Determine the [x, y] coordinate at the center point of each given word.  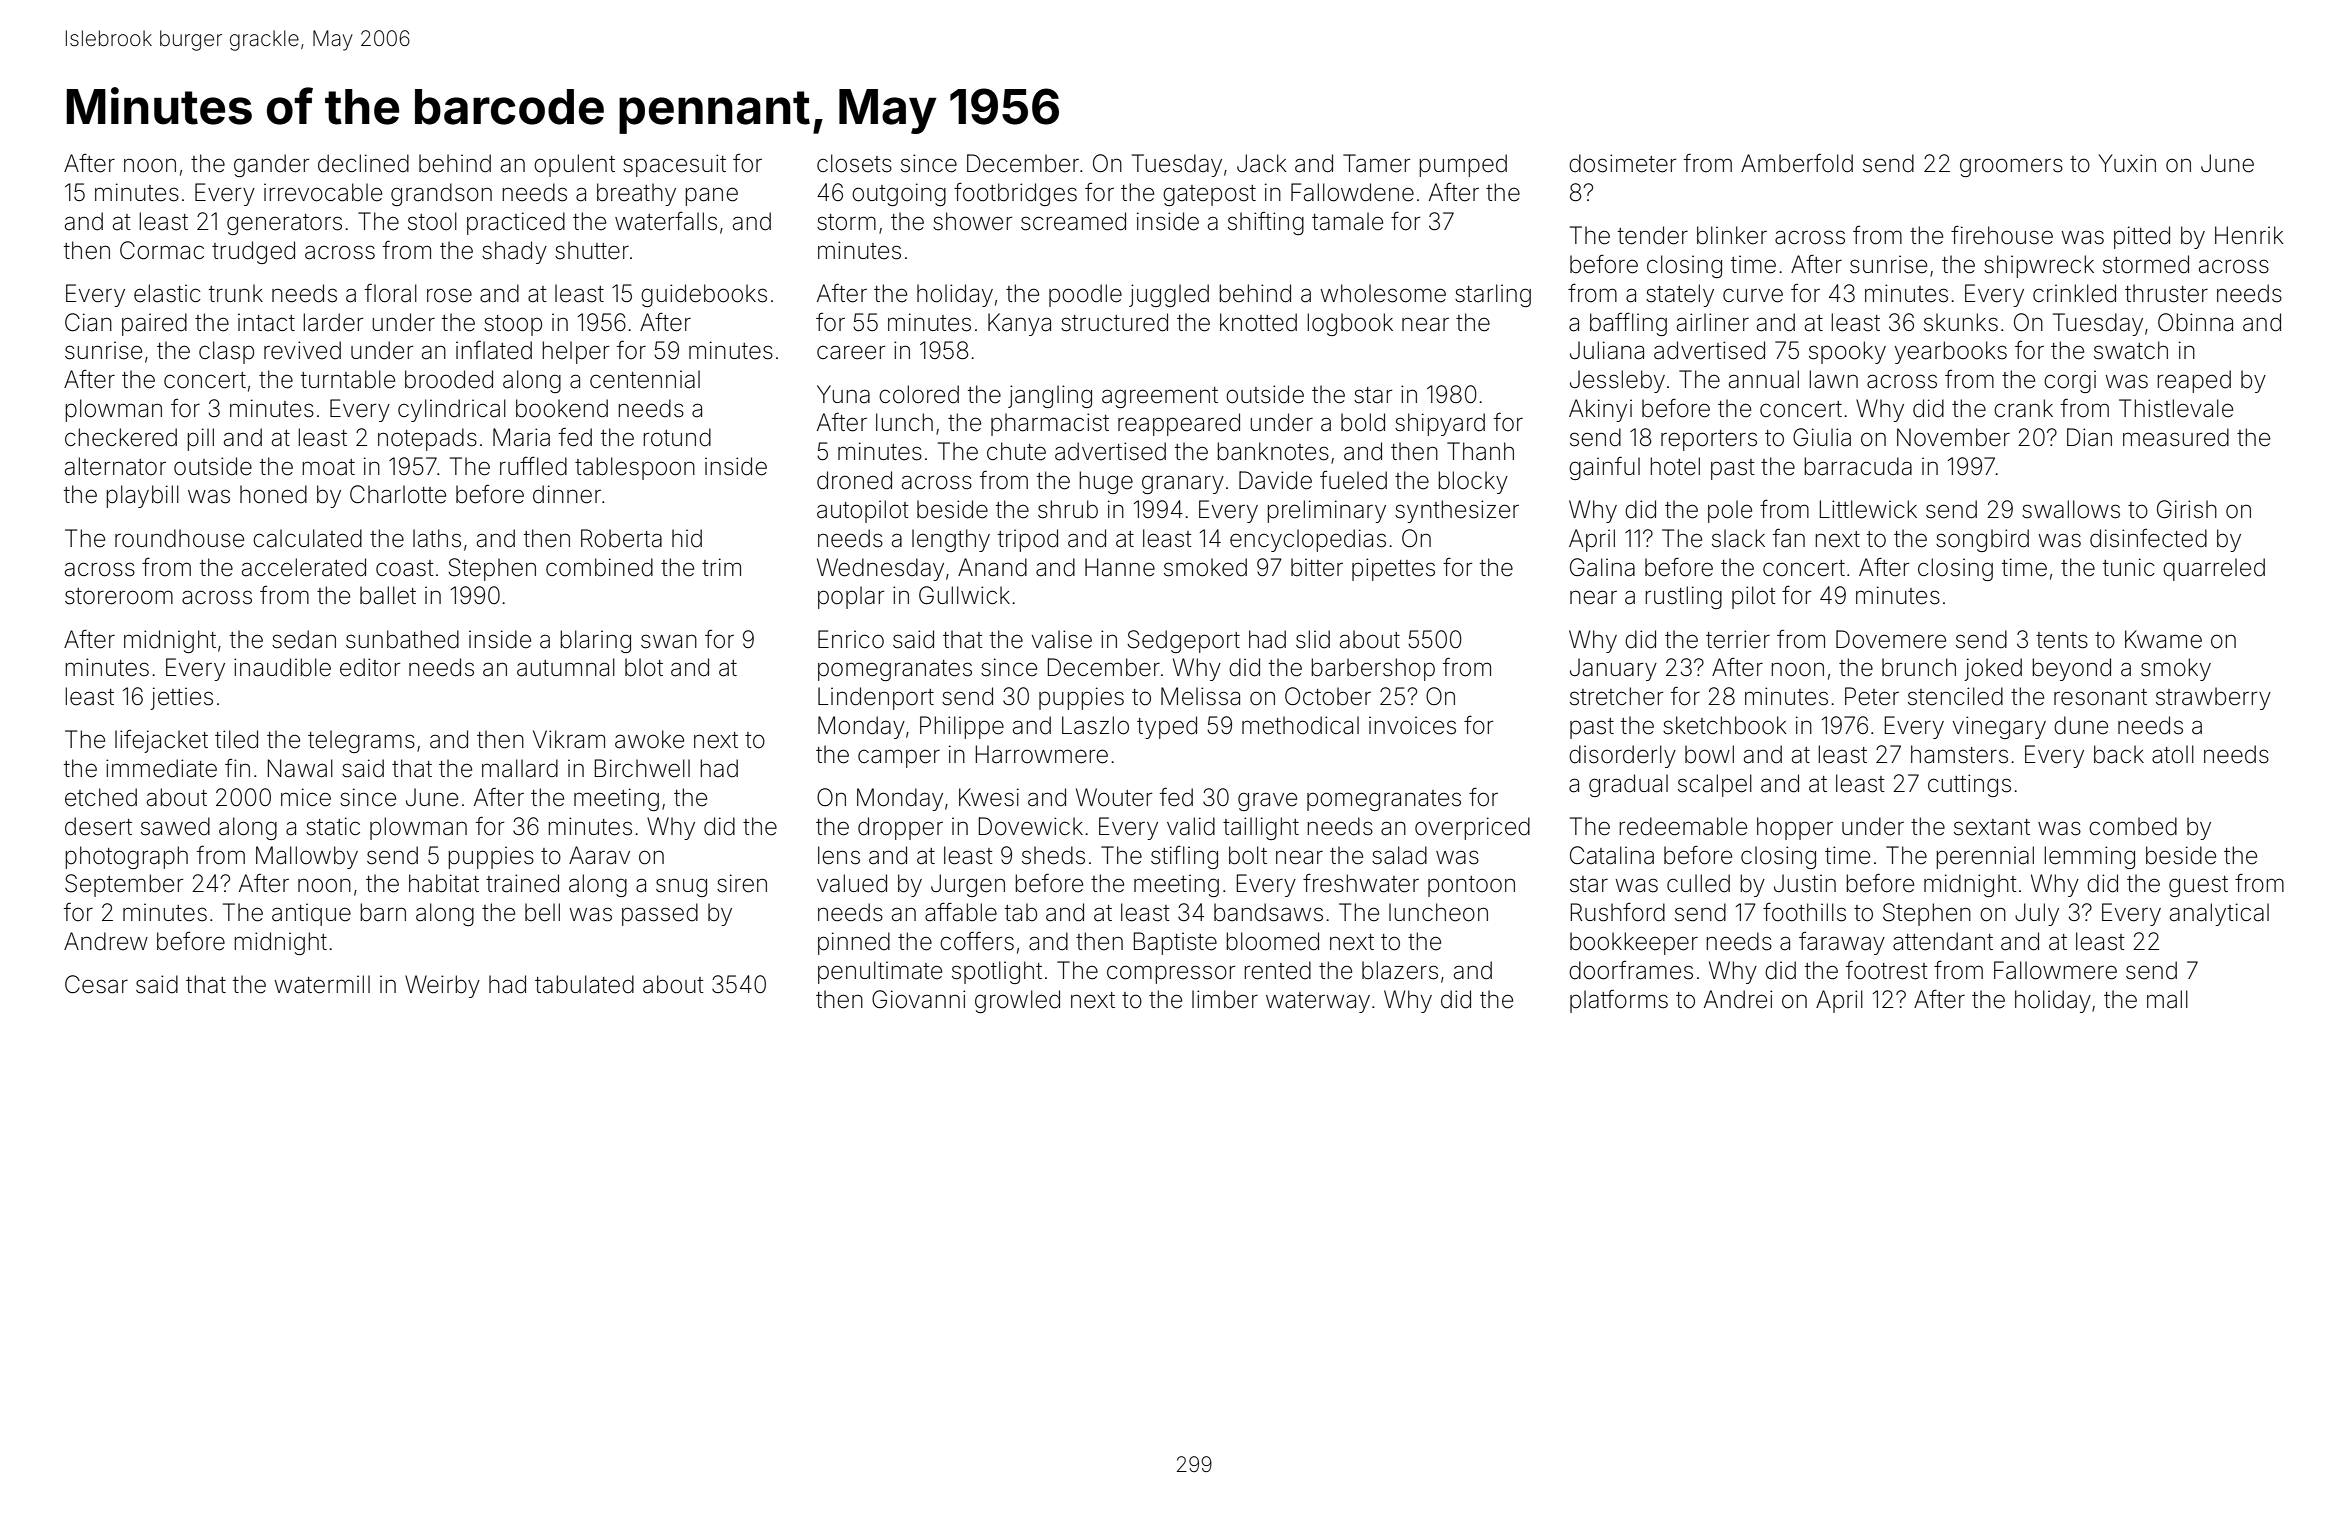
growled [1017, 1001]
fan [1789, 538]
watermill [322, 984]
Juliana [1607, 350]
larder [333, 322]
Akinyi [1600, 410]
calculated [307, 538]
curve [1753, 295]
